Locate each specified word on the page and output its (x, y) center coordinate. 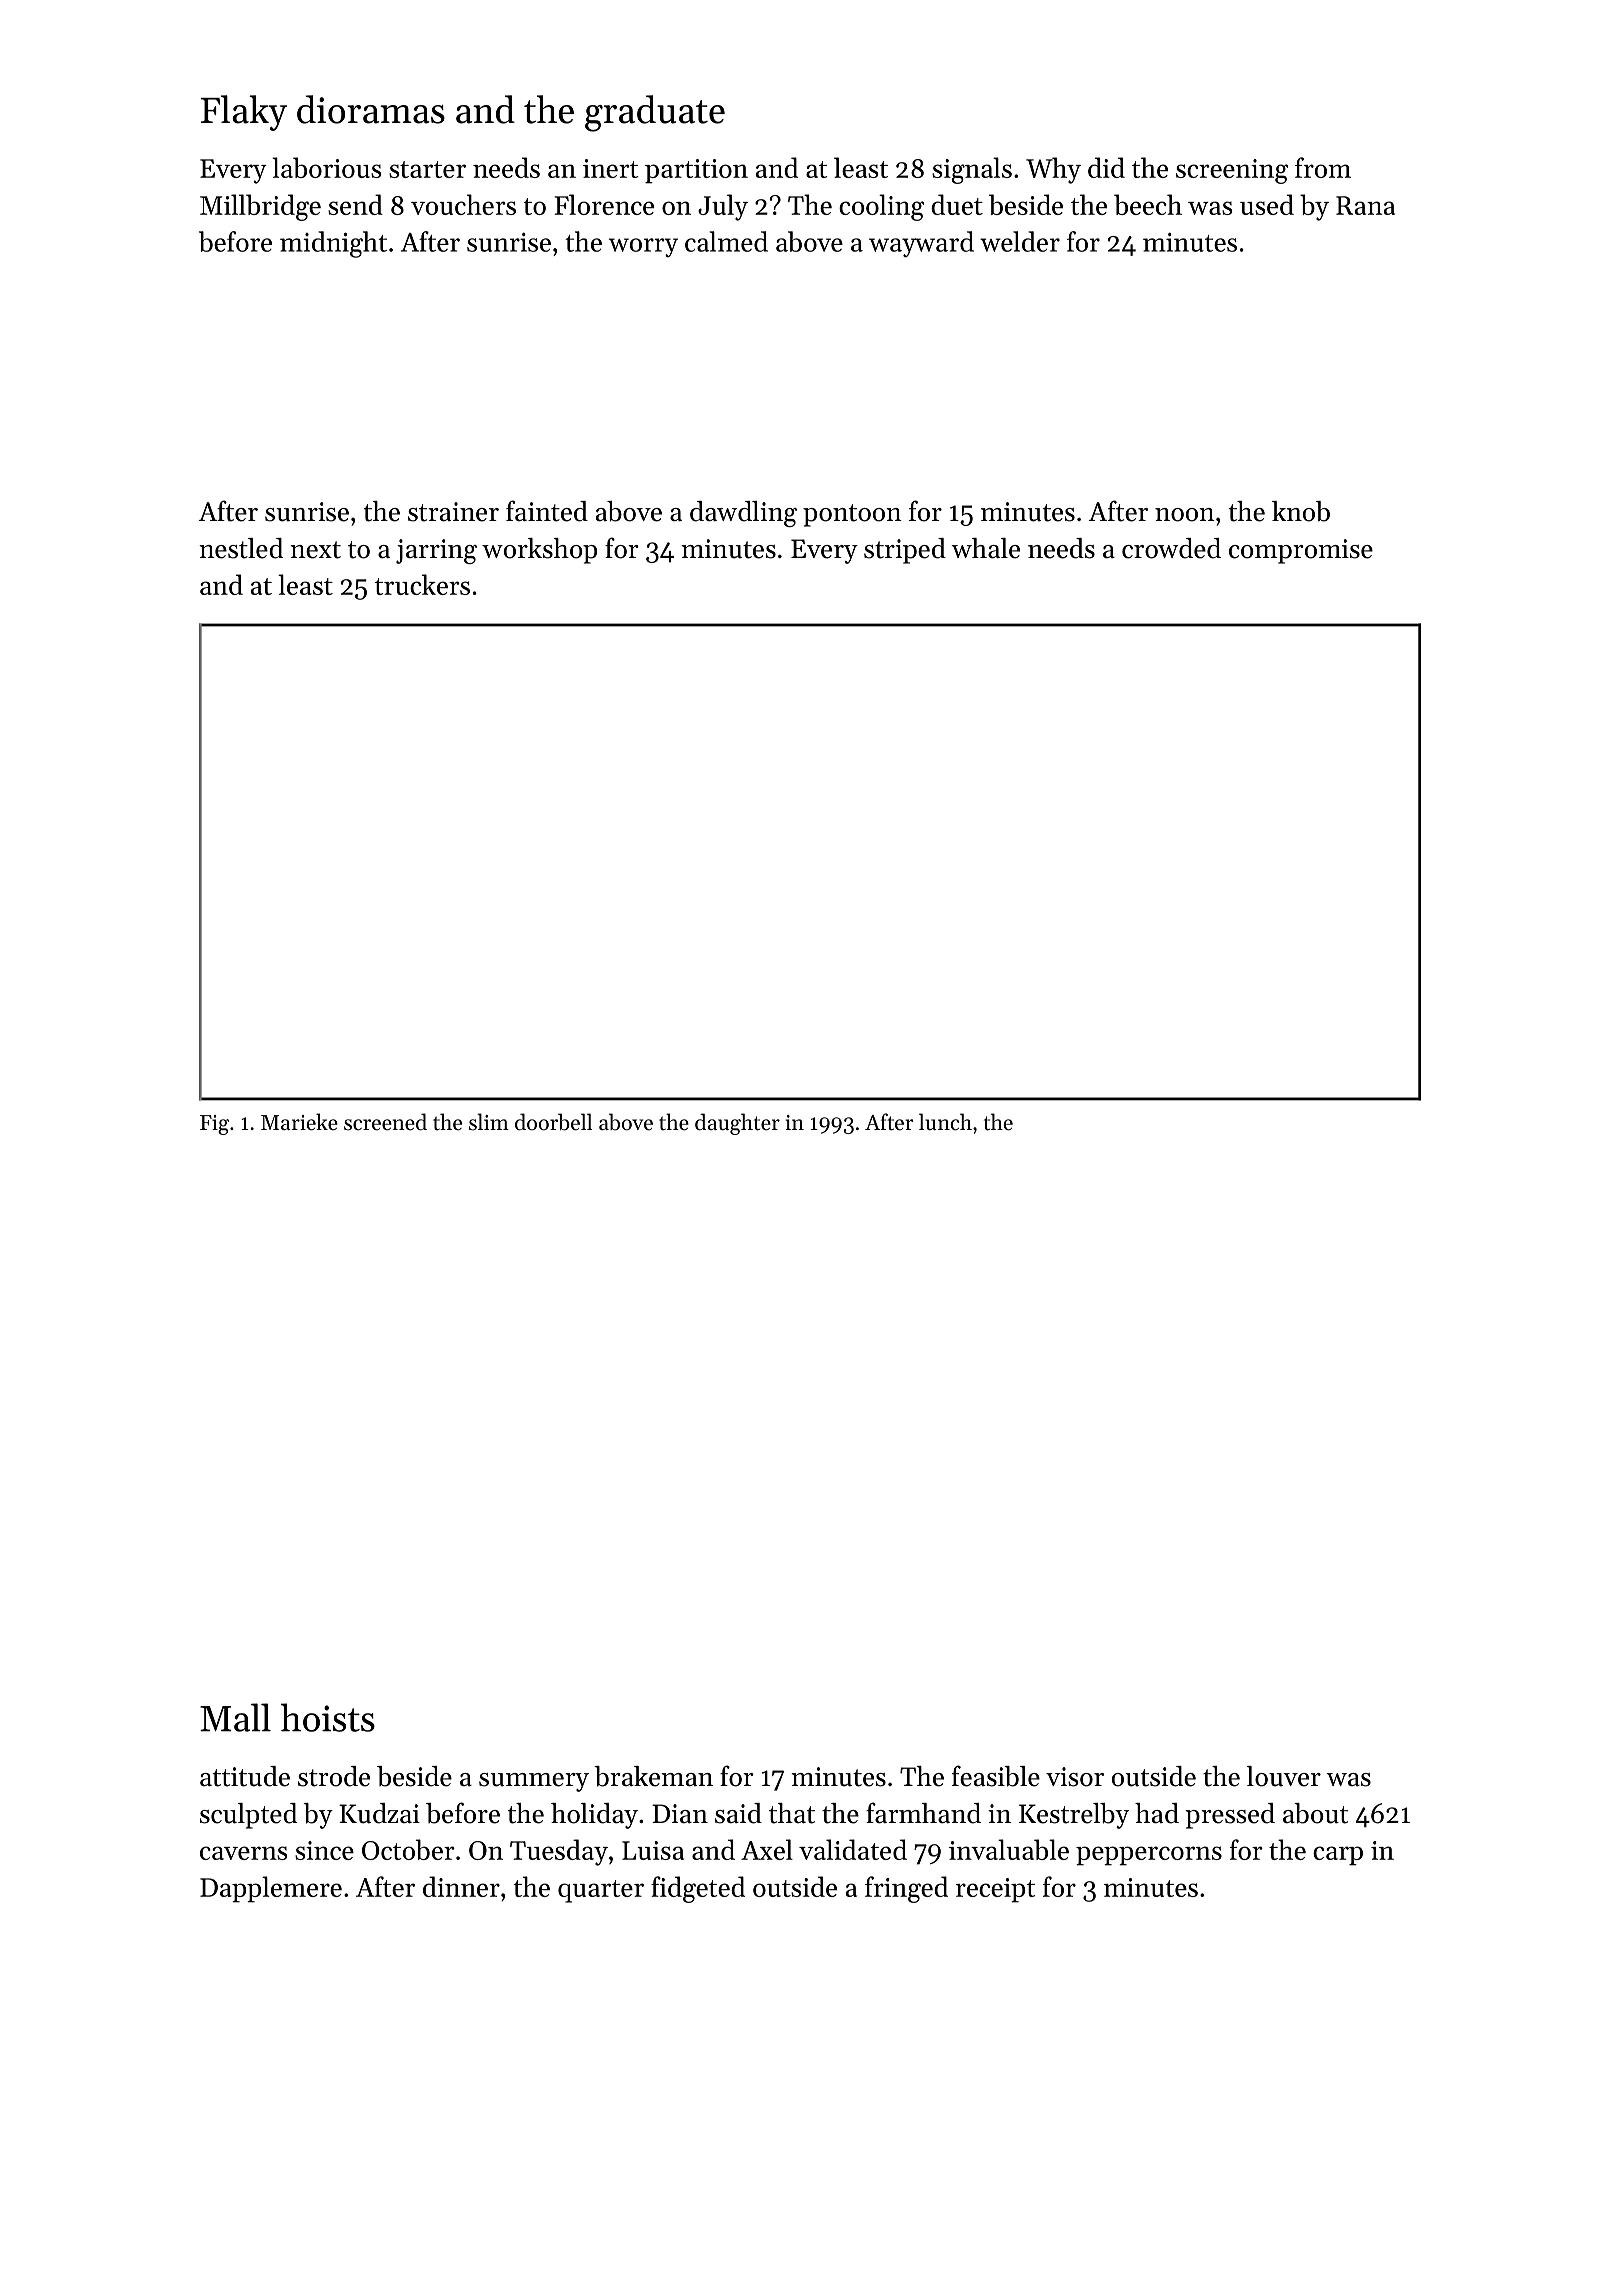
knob (1301, 511)
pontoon (852, 515)
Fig (214, 1125)
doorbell (553, 1122)
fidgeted (698, 1889)
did (1106, 167)
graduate (655, 113)
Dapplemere (271, 1889)
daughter (737, 1124)
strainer (453, 512)
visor (1075, 1777)
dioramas (371, 109)
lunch (945, 1122)
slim (489, 1122)
